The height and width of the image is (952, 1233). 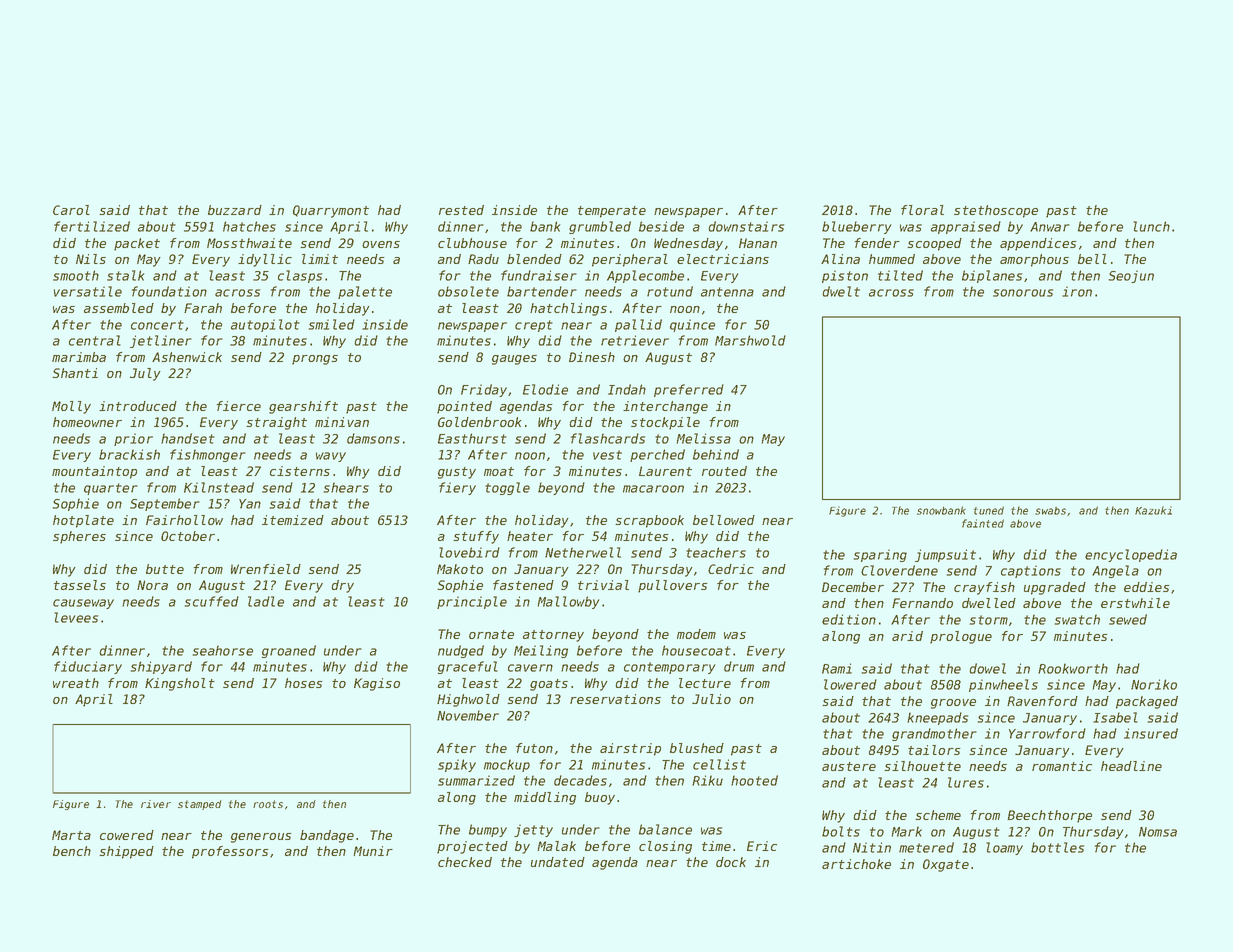 I want to click on pullovers, so click(x=672, y=586).
